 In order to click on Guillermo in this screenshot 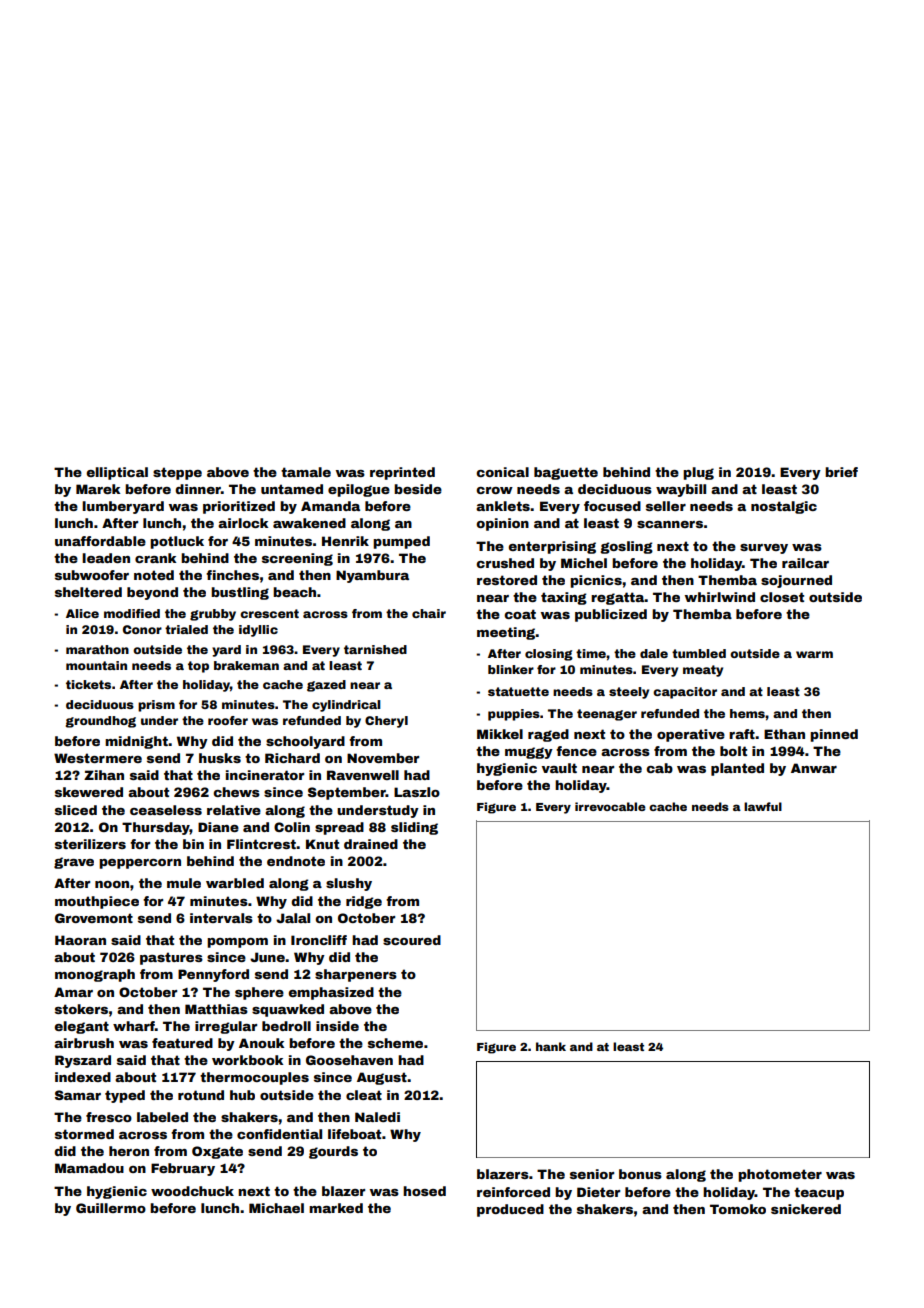, I will do `click(111, 1208)`.
